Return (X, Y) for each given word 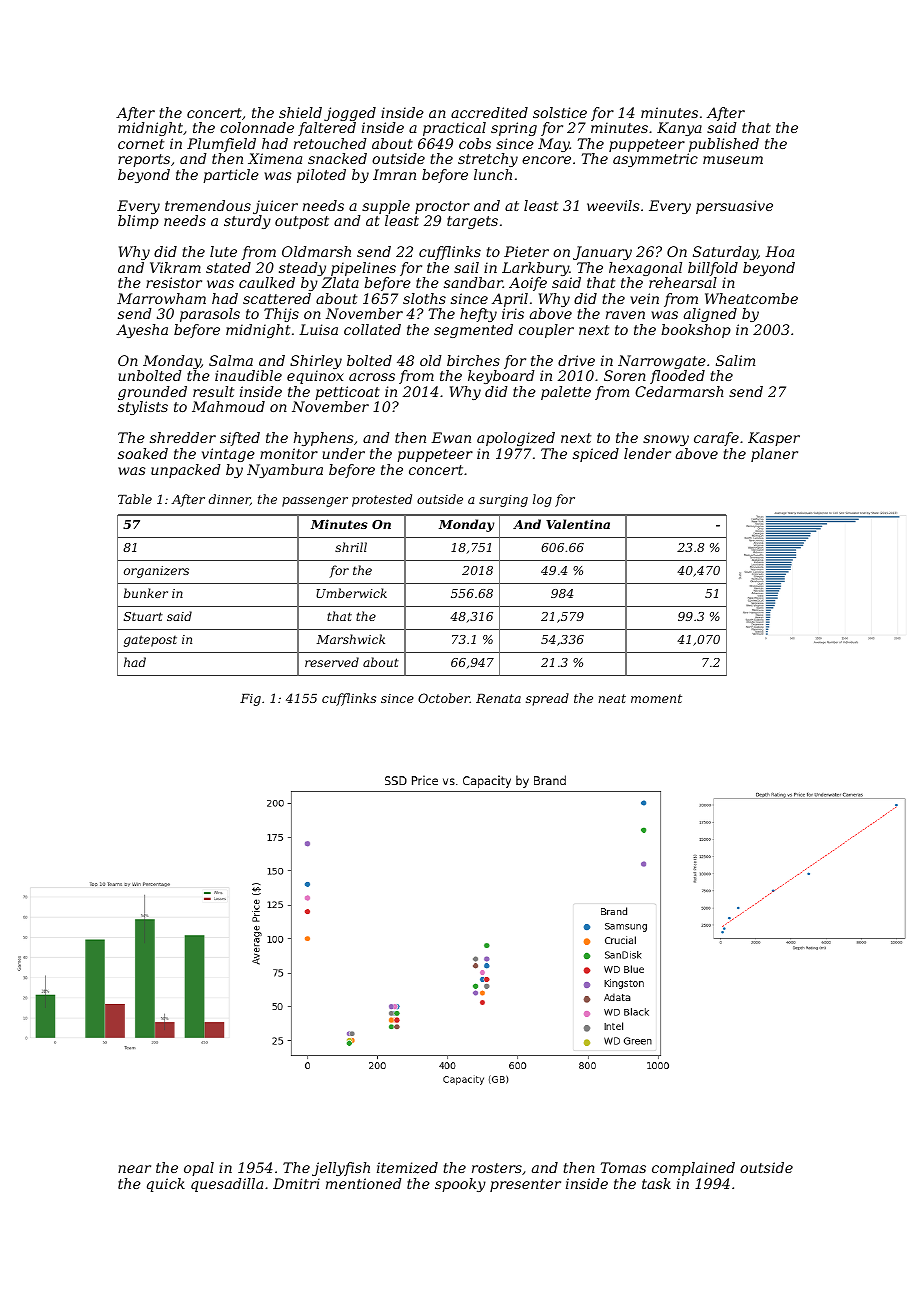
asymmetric (655, 160)
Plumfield (221, 145)
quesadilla (227, 1185)
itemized (407, 1168)
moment (656, 698)
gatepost (150, 641)
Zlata (340, 282)
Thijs (281, 315)
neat (612, 698)
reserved (332, 662)
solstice (560, 112)
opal (199, 1169)
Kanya (679, 129)
